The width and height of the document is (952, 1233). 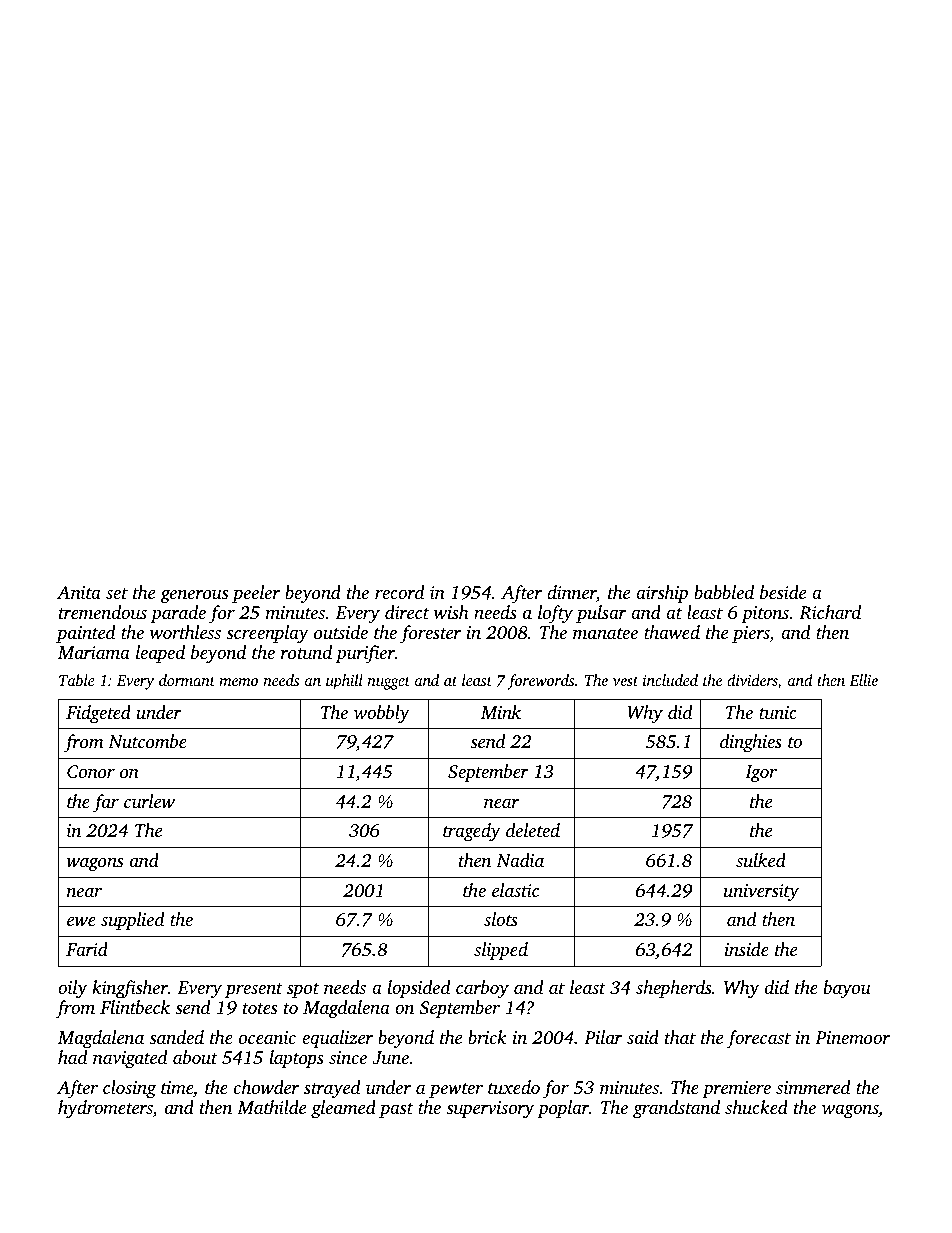 What do you see at coordinates (130, 1059) in the document?
I see `navigated` at bounding box center [130, 1059].
